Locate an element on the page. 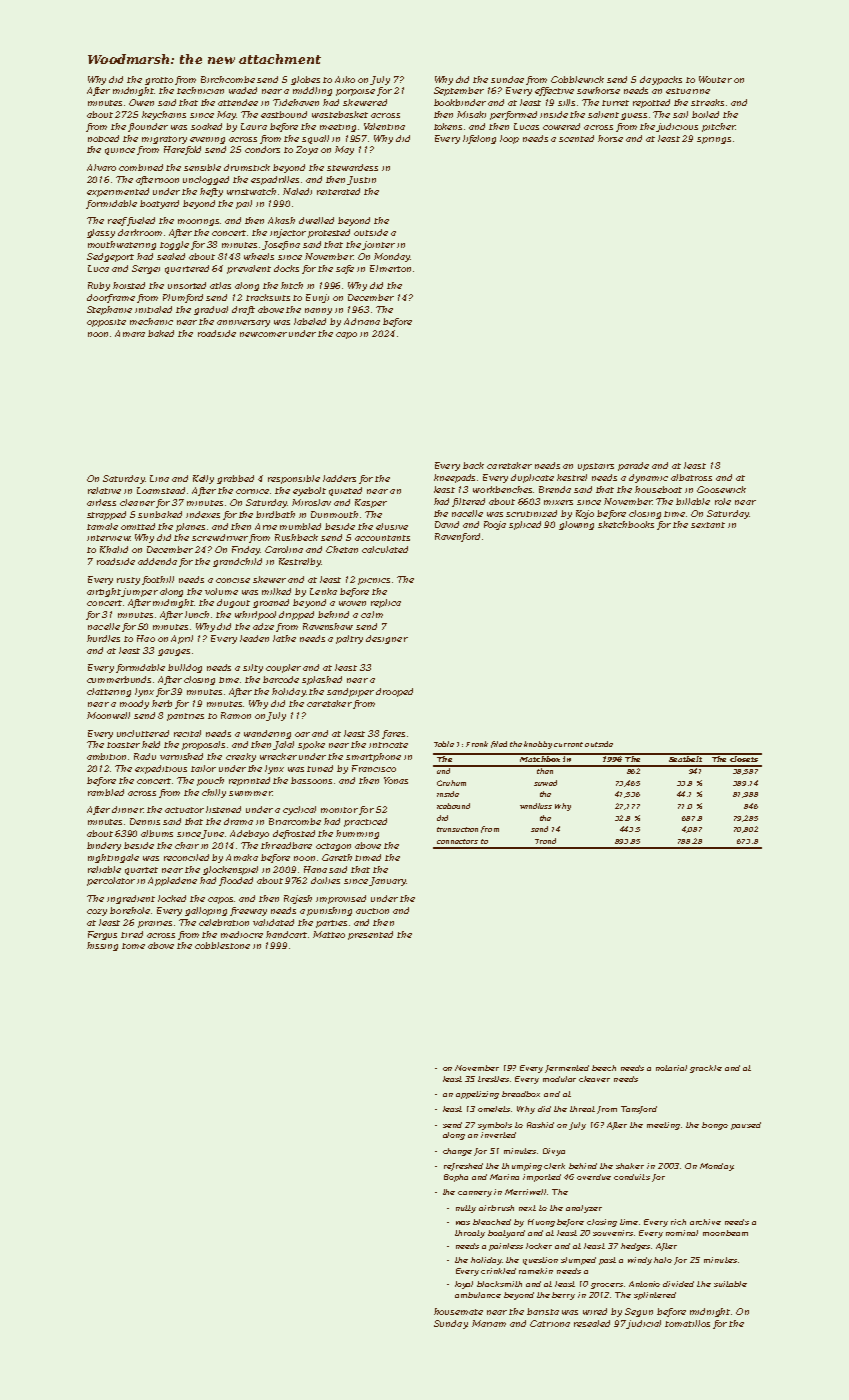  Wouter is located at coordinates (715, 79).
